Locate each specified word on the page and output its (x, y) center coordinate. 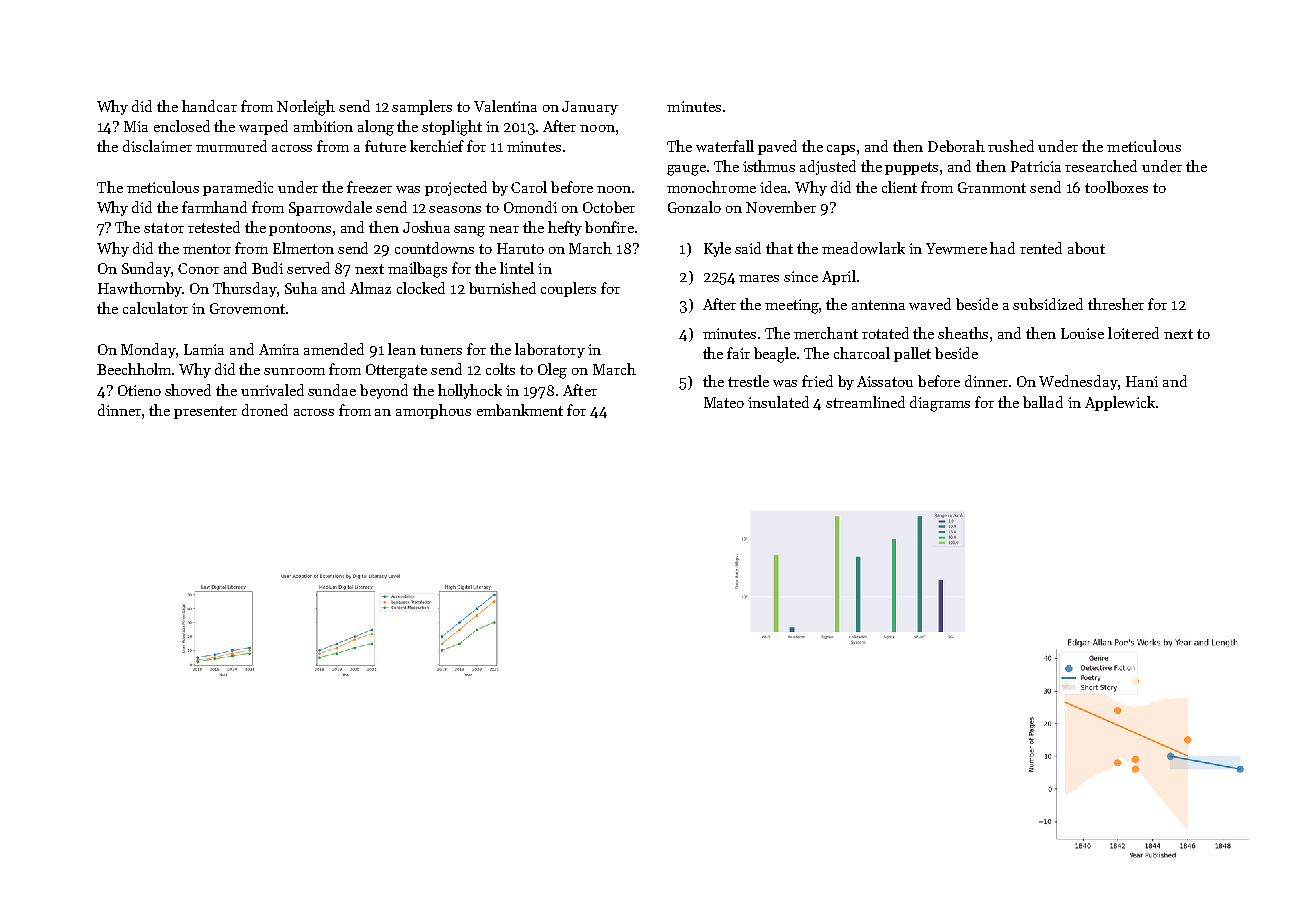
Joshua (426, 227)
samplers (422, 107)
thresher (1116, 304)
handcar (209, 106)
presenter (205, 412)
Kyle (717, 249)
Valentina (505, 106)
